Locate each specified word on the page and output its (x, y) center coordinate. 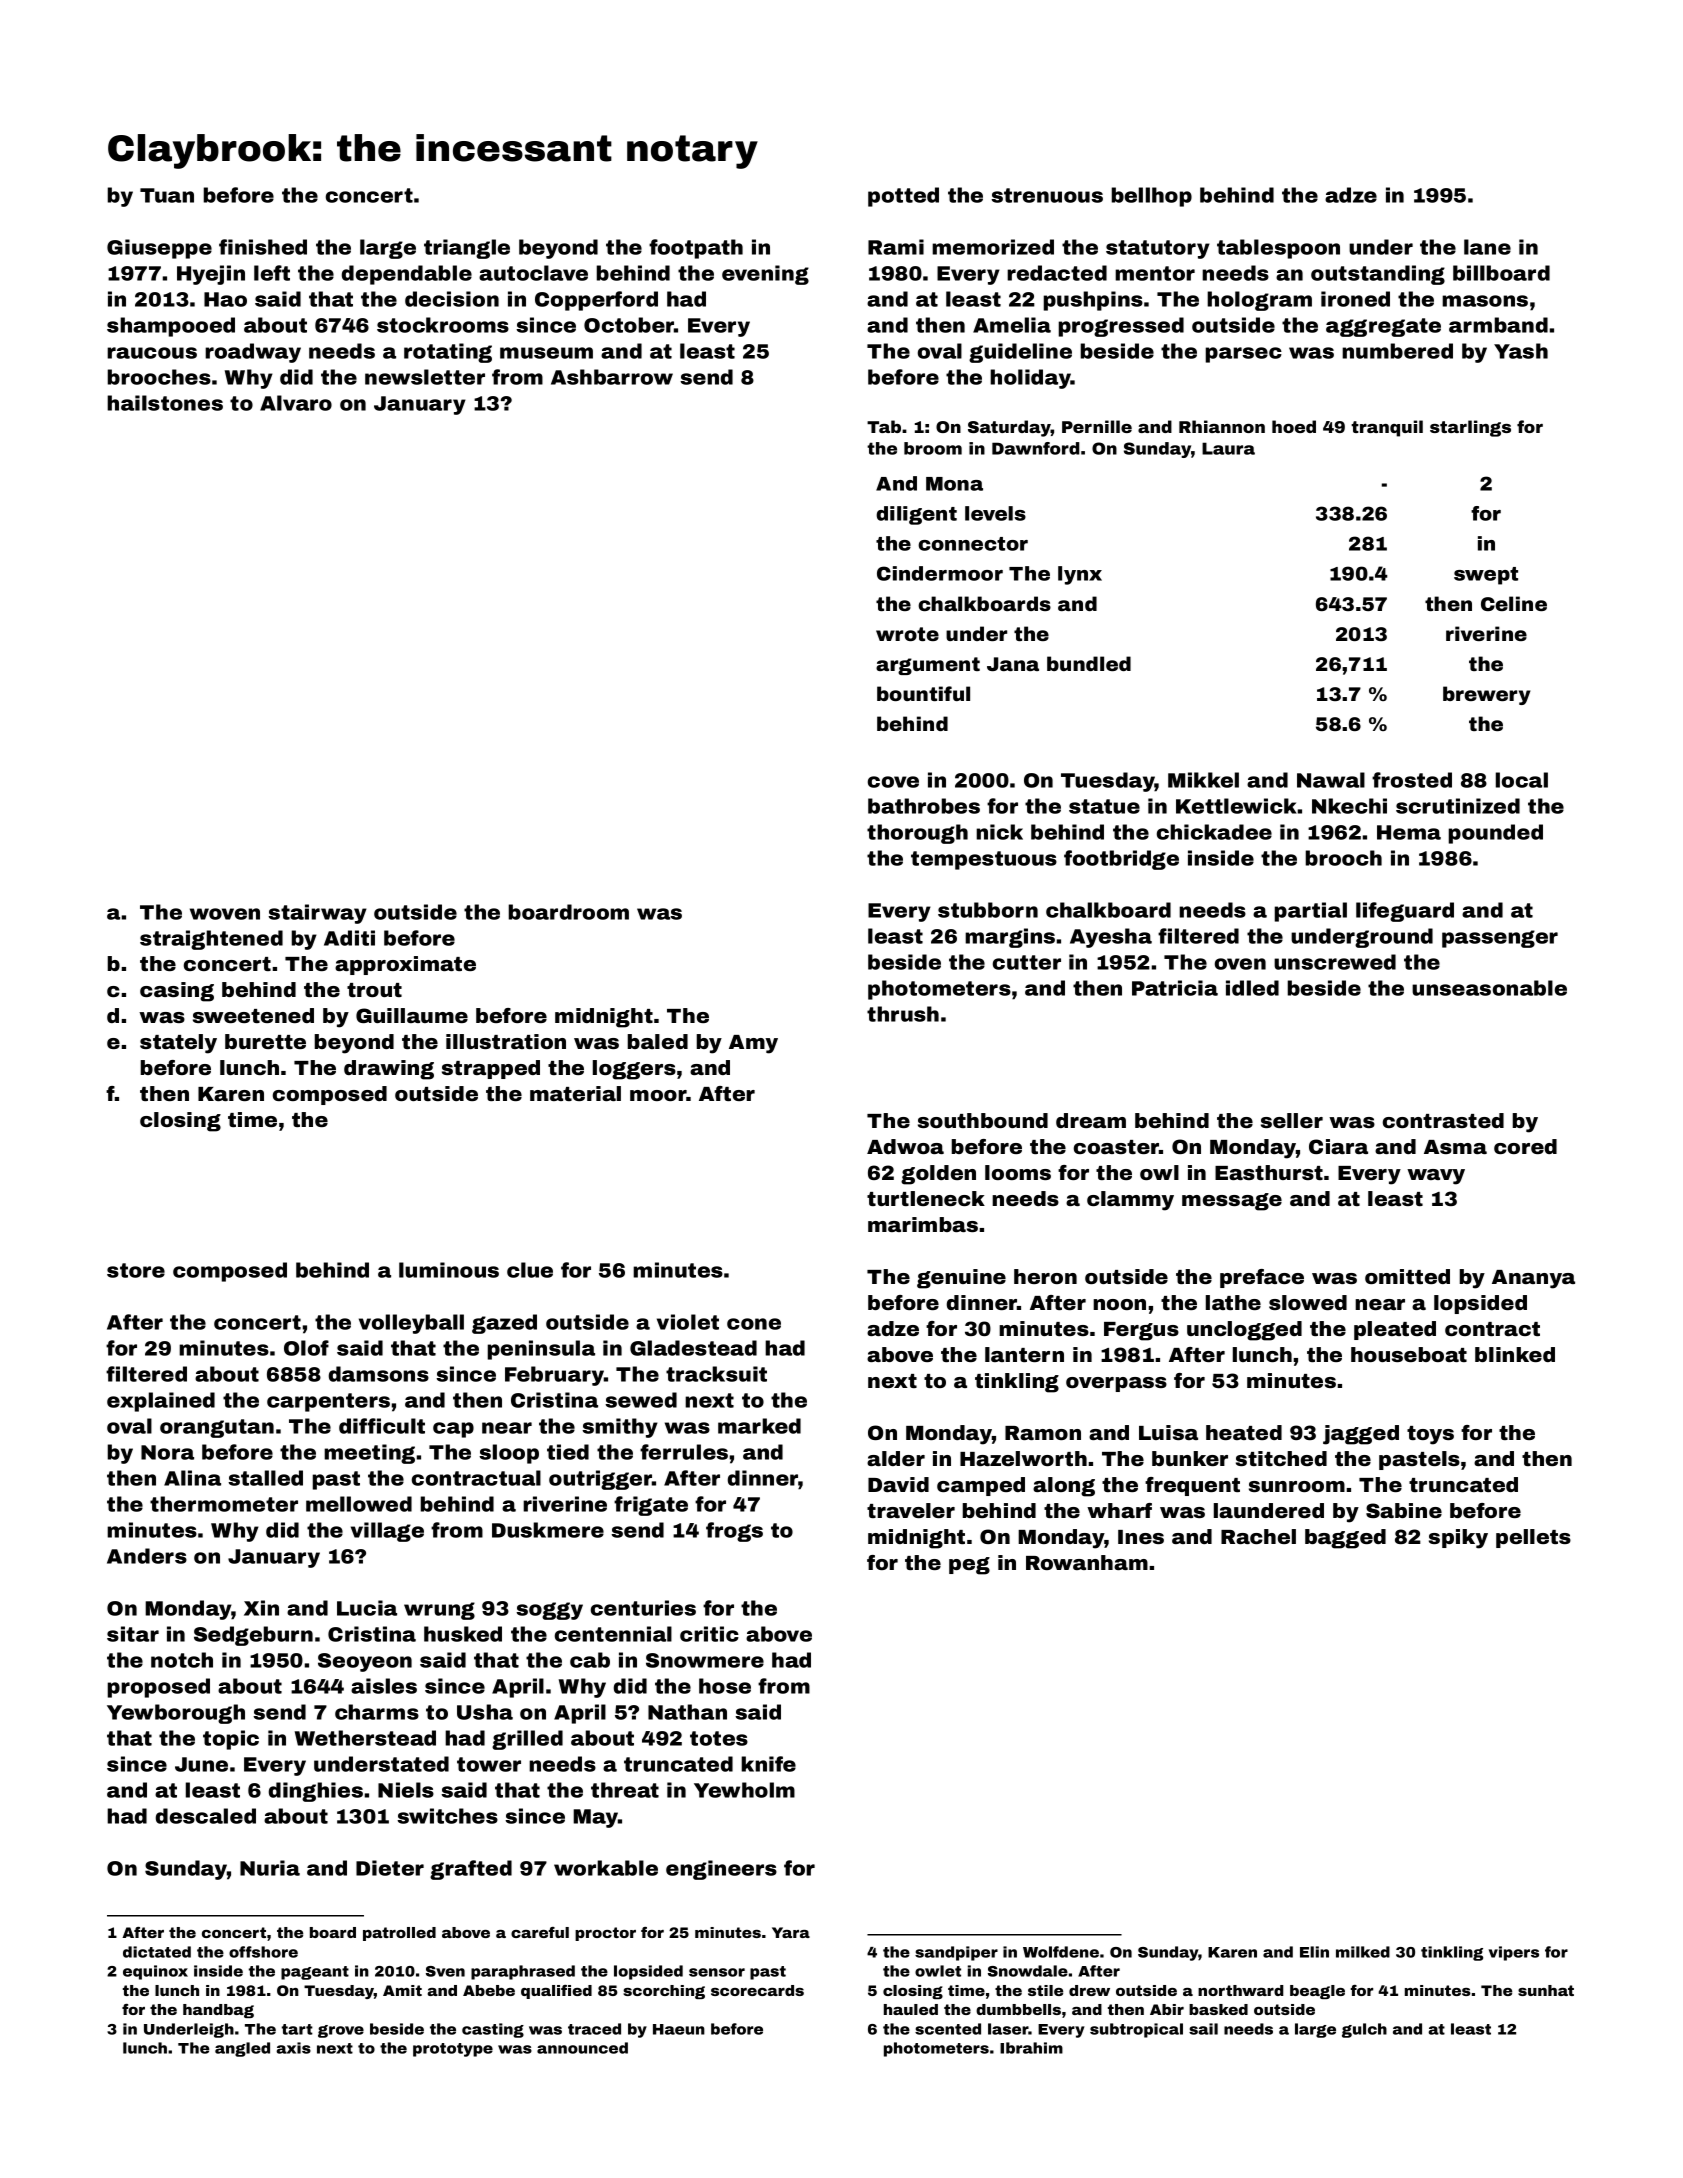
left (272, 273)
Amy (753, 1044)
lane (1487, 247)
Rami (896, 247)
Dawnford (1035, 448)
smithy (620, 1428)
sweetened (253, 1015)
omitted (1407, 1276)
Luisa (1168, 1432)
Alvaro (296, 403)
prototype (453, 2050)
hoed (1294, 426)
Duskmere (548, 1530)
